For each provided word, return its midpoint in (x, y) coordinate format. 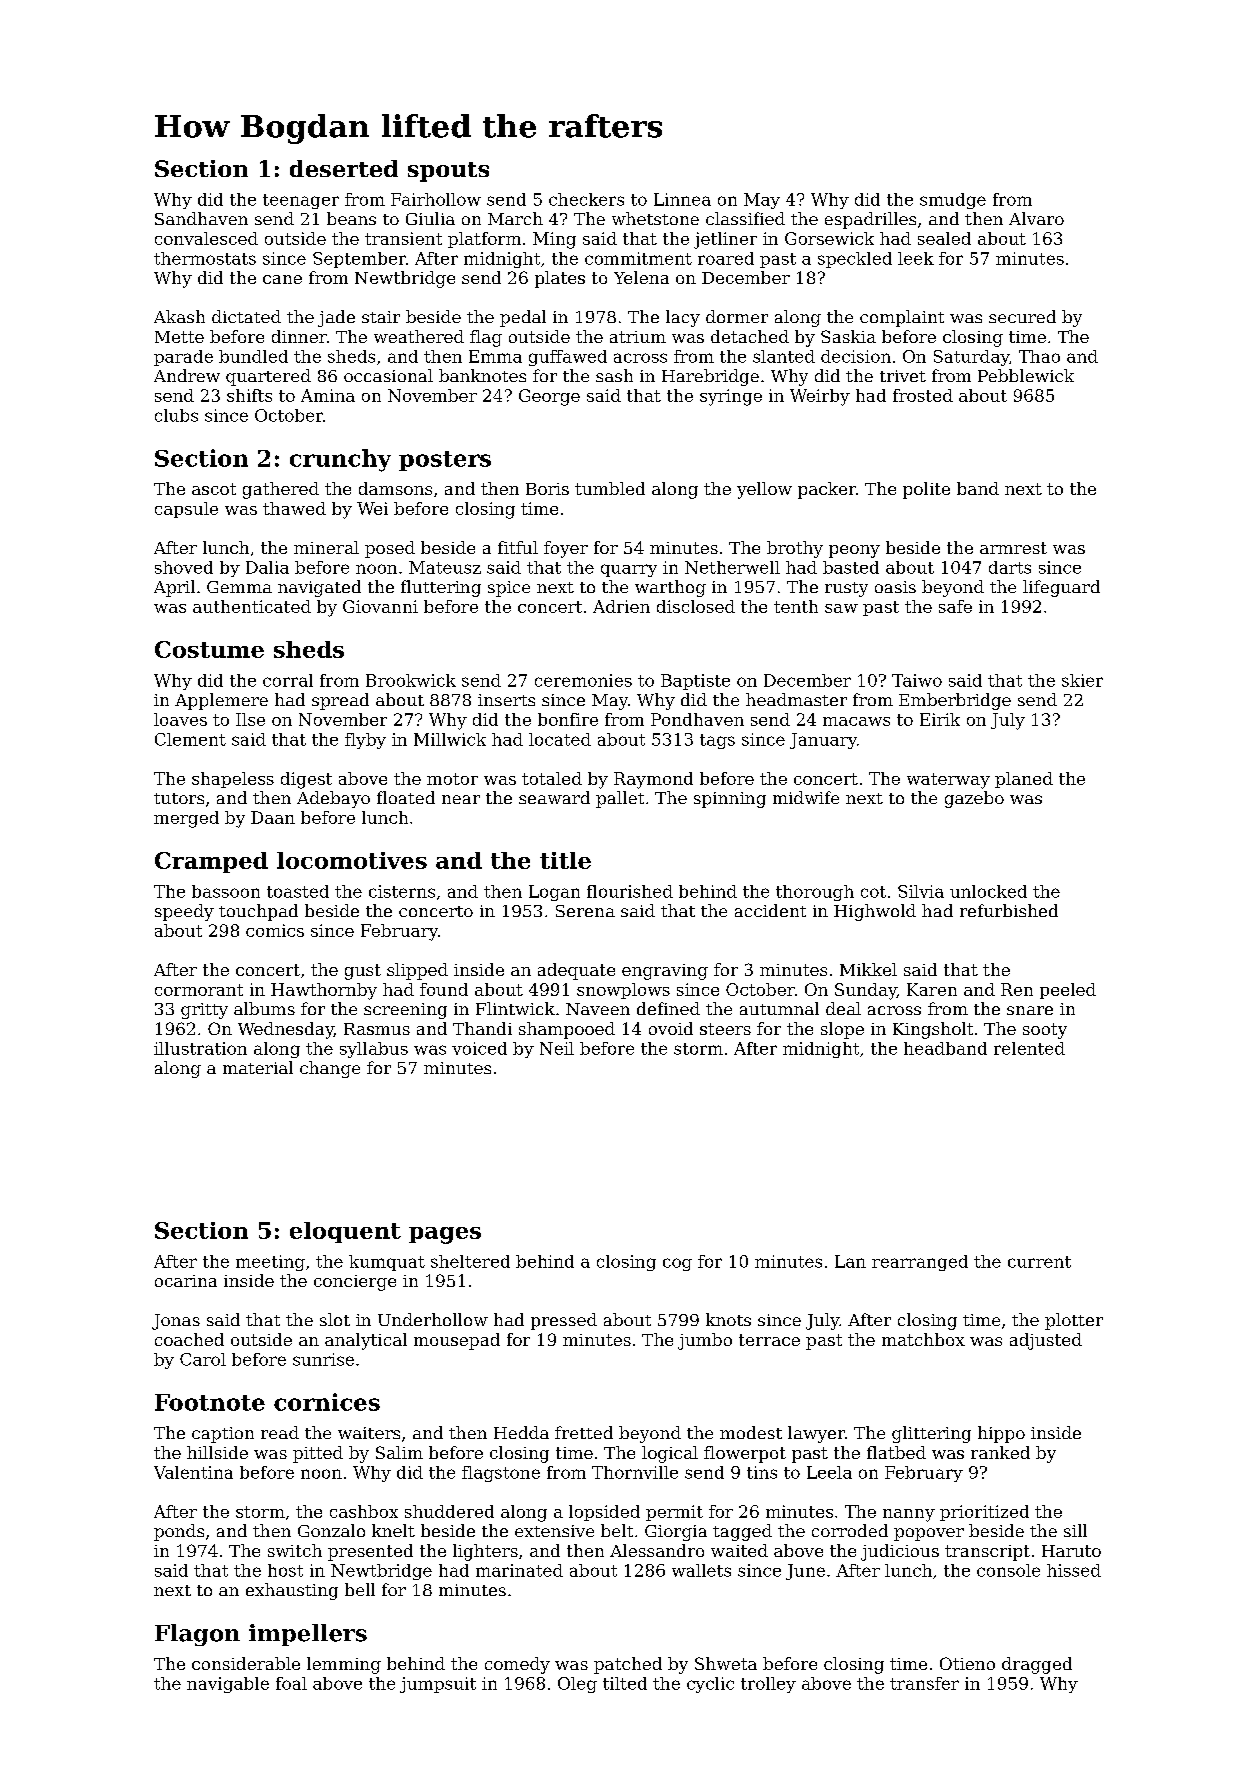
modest (751, 1432)
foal (291, 1683)
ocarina (186, 1281)
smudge (953, 201)
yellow (764, 490)
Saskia (848, 336)
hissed (1074, 1570)
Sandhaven (201, 218)
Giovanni (380, 606)
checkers (586, 199)
